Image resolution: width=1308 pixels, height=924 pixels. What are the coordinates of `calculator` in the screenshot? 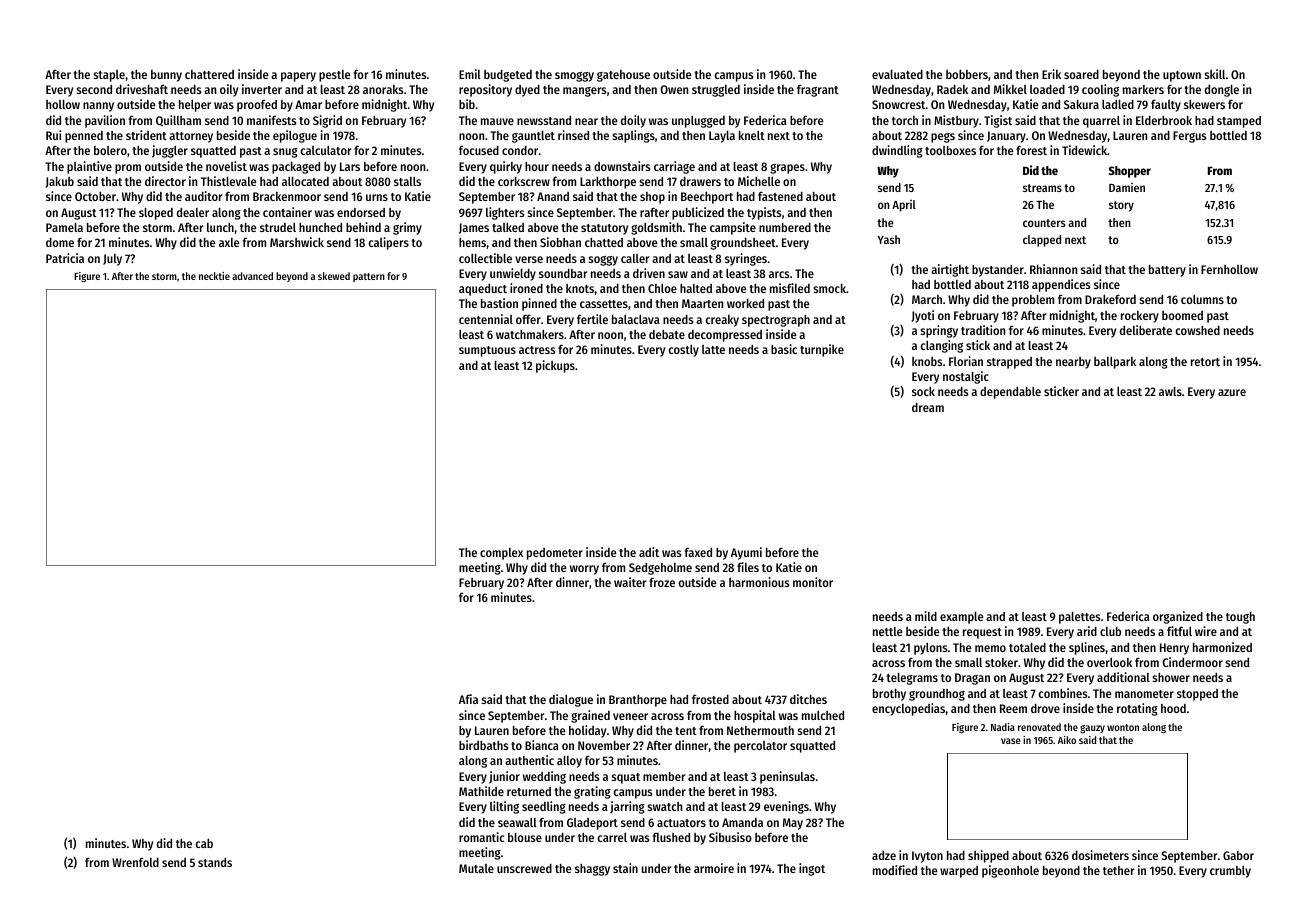 It's located at (325, 150).
